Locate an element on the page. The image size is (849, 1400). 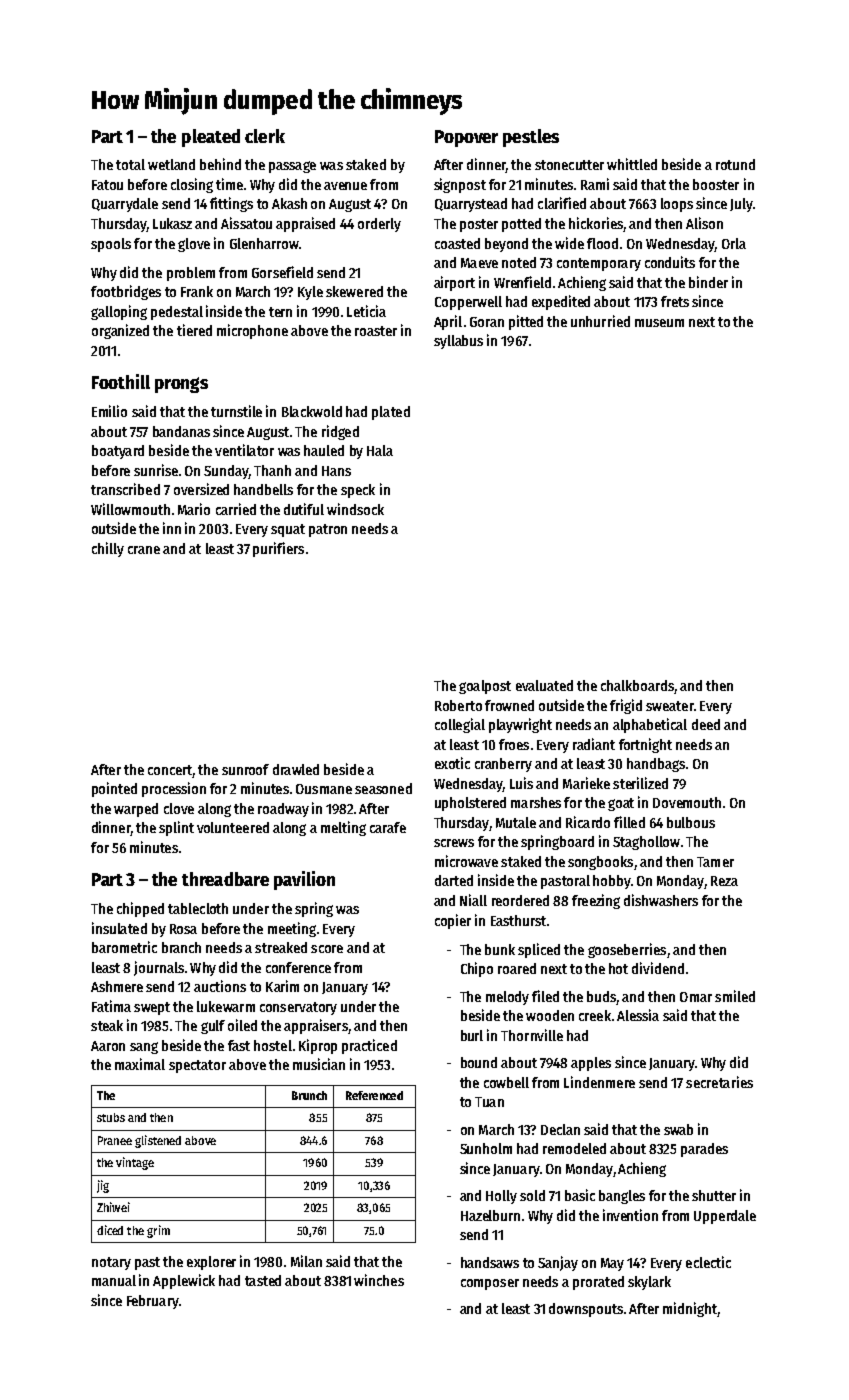
museum is located at coordinates (659, 323).
